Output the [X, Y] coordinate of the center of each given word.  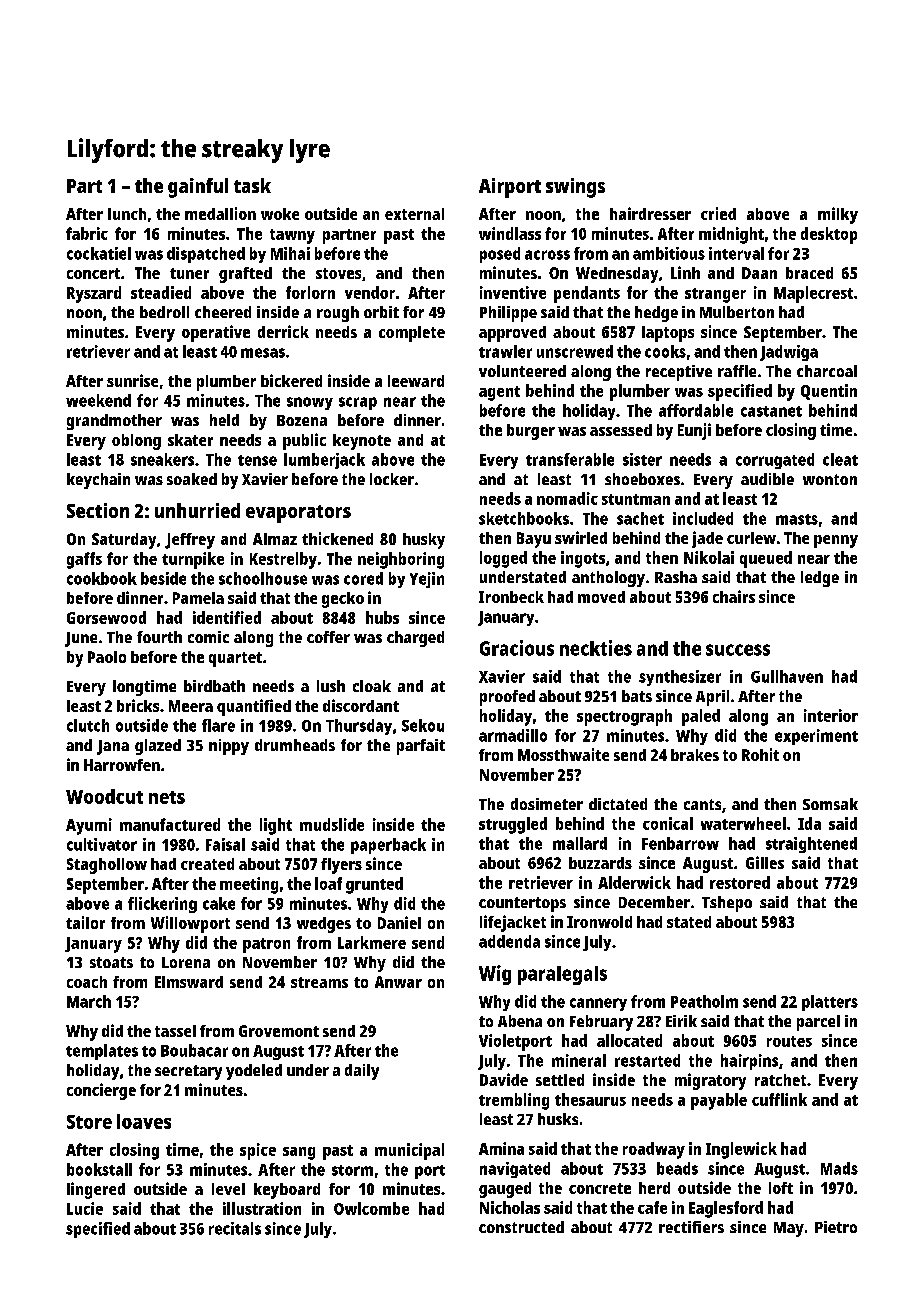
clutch [88, 725]
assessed [621, 430]
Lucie [85, 1208]
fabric [87, 233]
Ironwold [599, 922]
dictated [618, 804]
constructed [521, 1227]
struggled [513, 825]
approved [512, 334]
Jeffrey [190, 541]
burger [531, 432]
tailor [85, 922]
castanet [771, 411]
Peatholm [704, 1001]
